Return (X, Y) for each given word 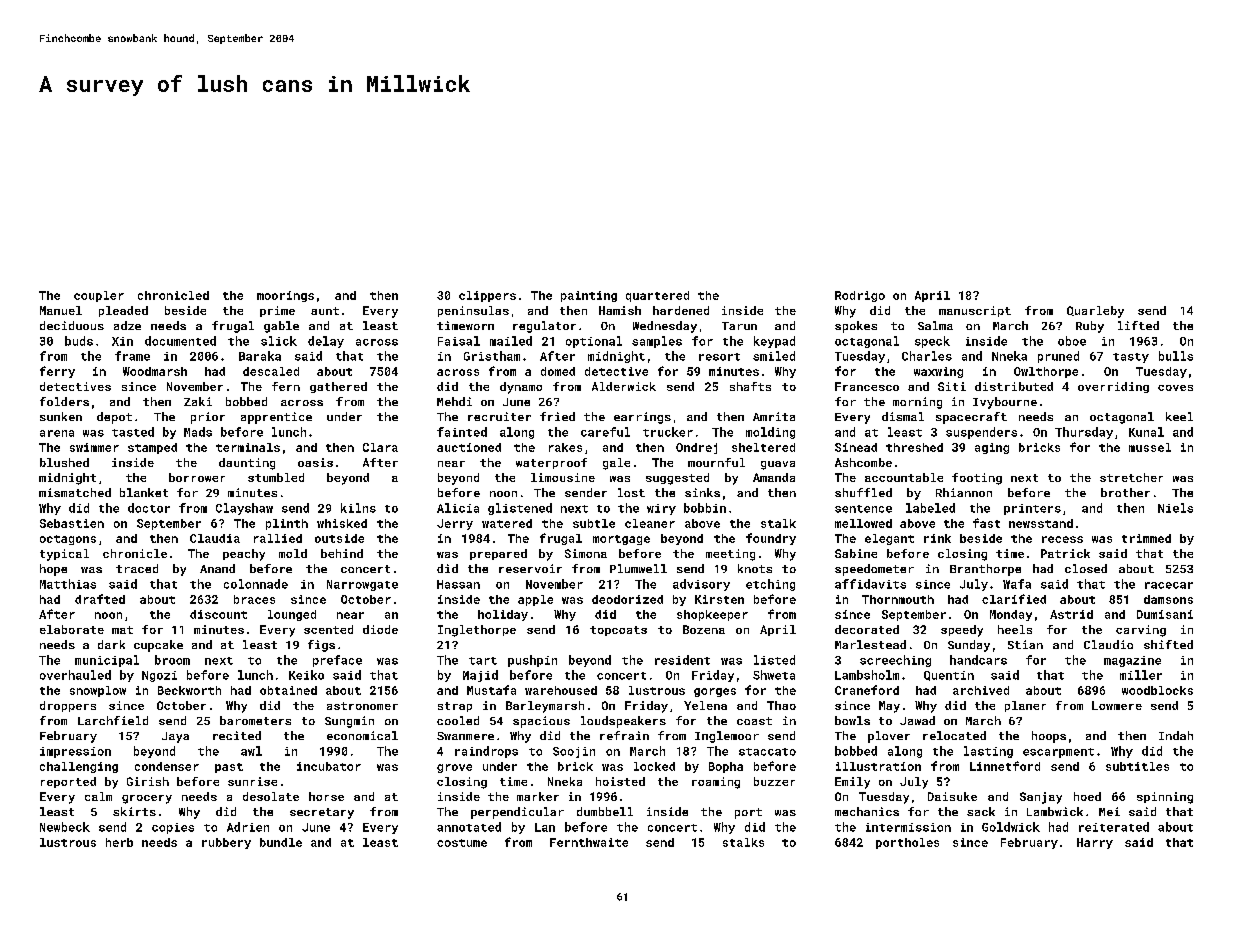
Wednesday (665, 327)
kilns (358, 508)
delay (326, 342)
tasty (1131, 358)
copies (173, 828)
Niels (1175, 508)
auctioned (469, 447)
